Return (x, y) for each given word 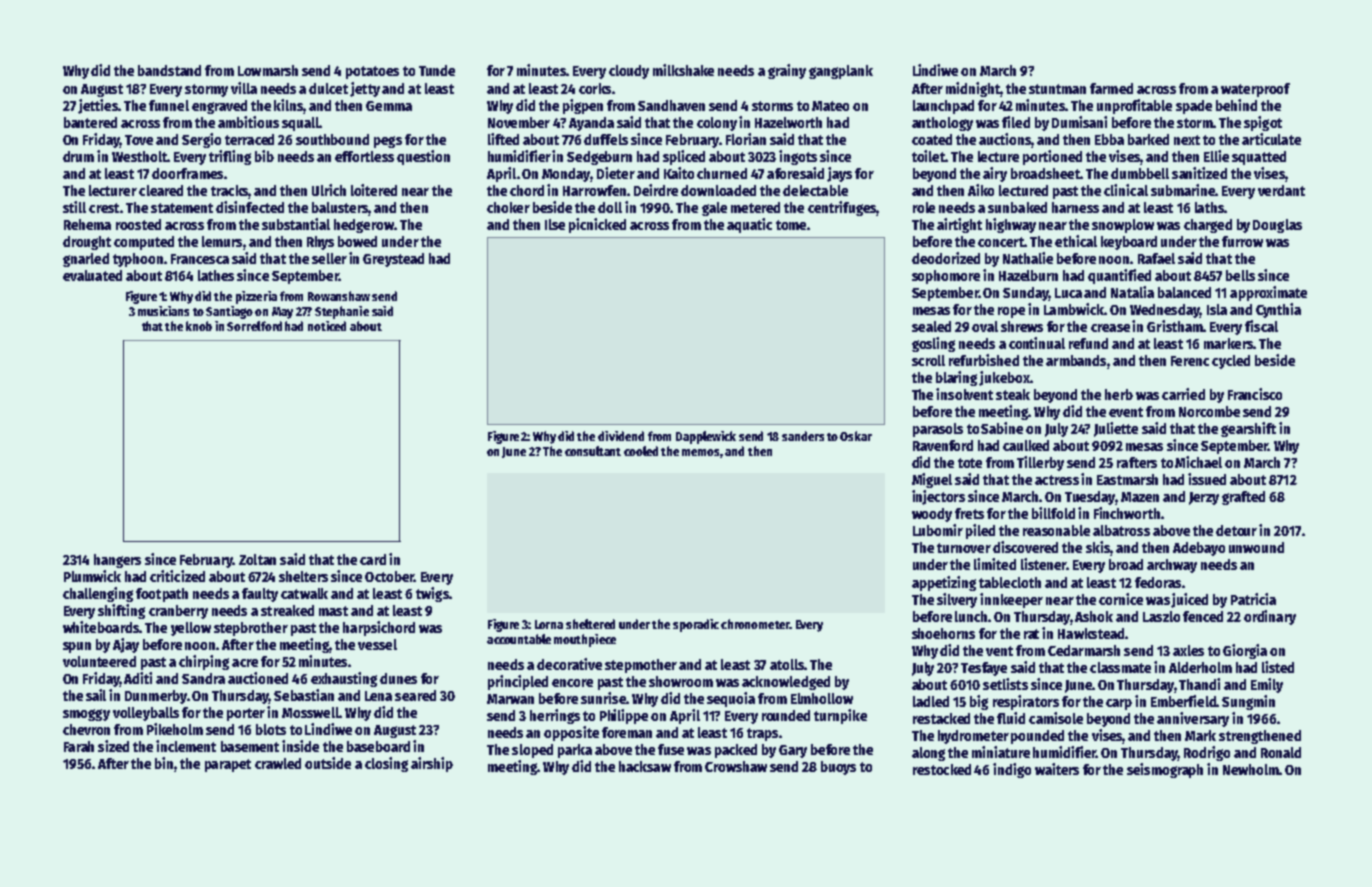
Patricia (1253, 599)
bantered (90, 122)
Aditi (138, 678)
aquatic (749, 225)
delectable (815, 190)
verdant (1281, 190)
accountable (519, 639)
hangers (117, 561)
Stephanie (342, 312)
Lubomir (938, 530)
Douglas (1277, 226)
